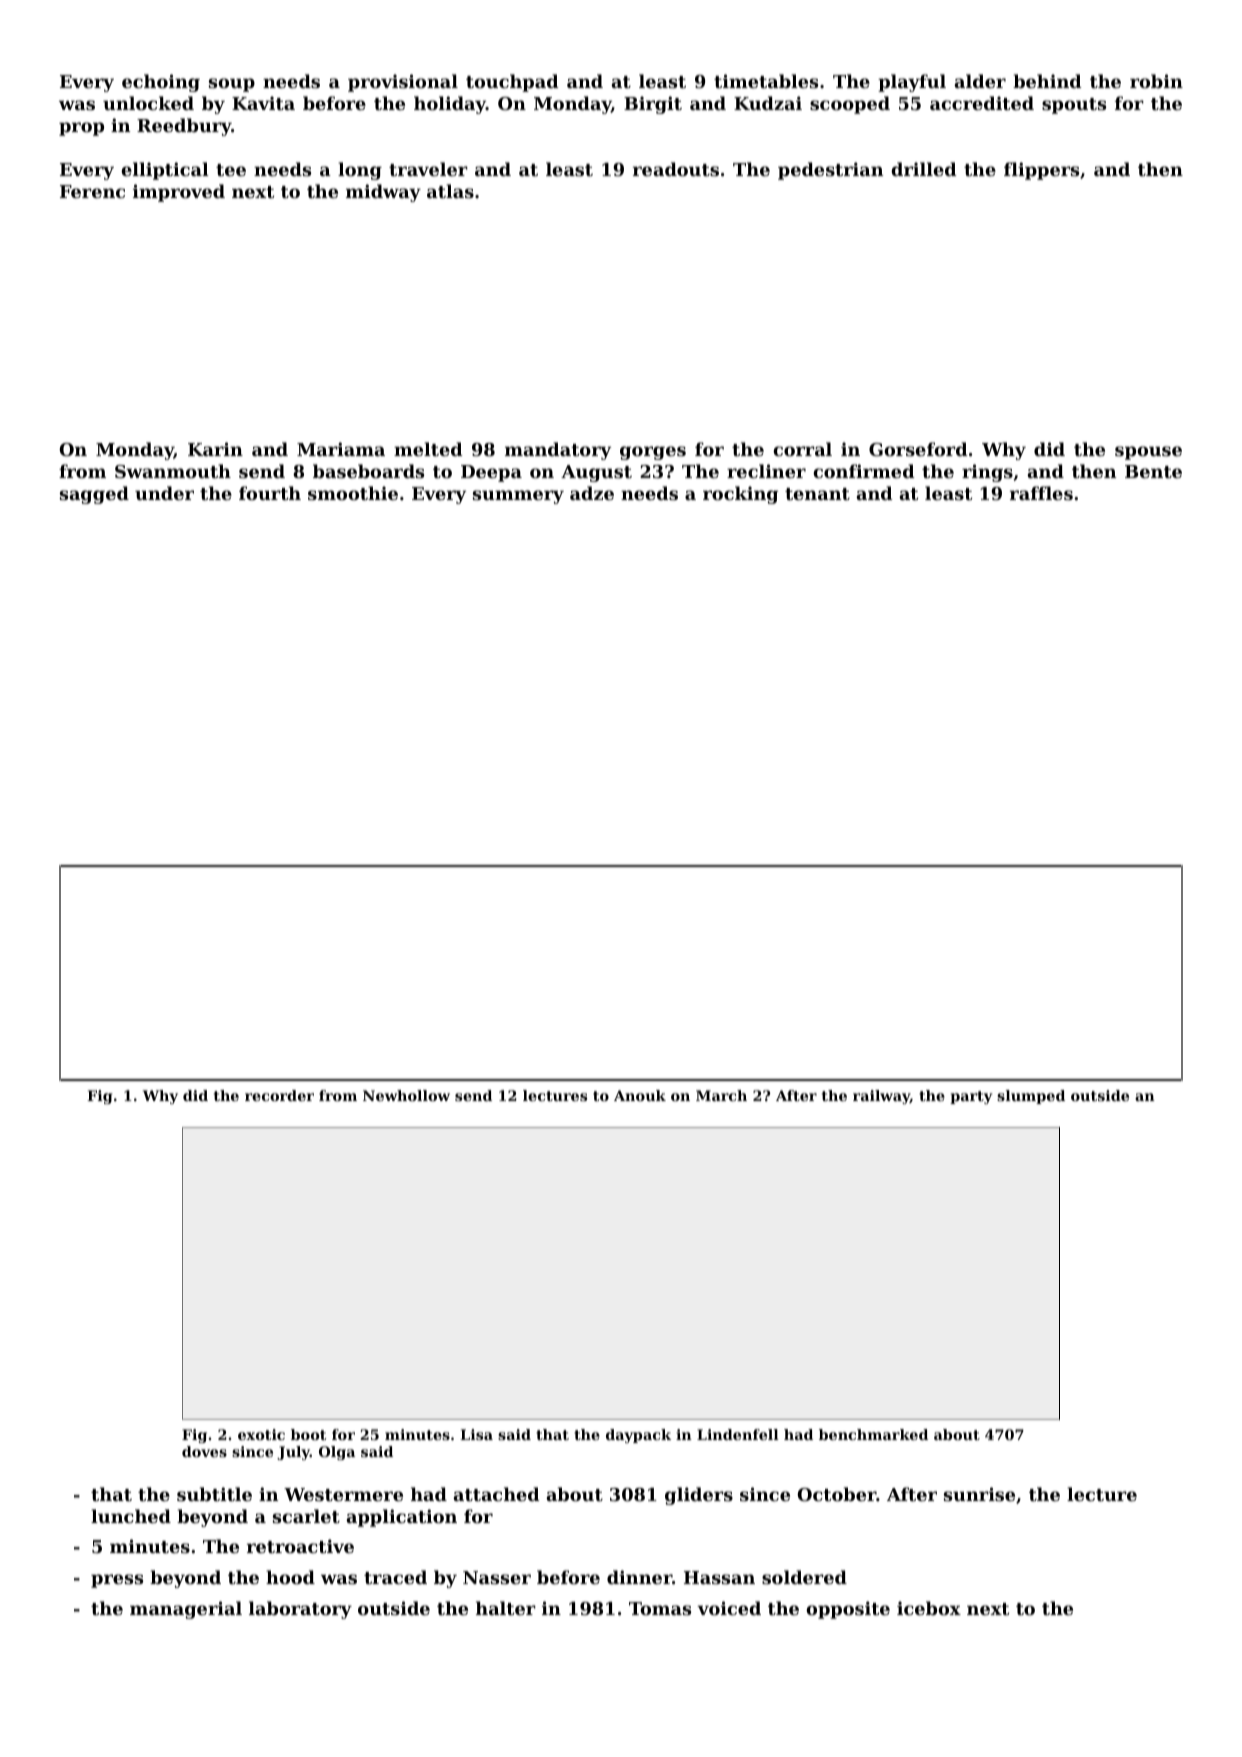 This screenshot has width=1242, height=1757. What do you see at coordinates (186, 1610) in the screenshot?
I see `managerial` at bounding box center [186, 1610].
